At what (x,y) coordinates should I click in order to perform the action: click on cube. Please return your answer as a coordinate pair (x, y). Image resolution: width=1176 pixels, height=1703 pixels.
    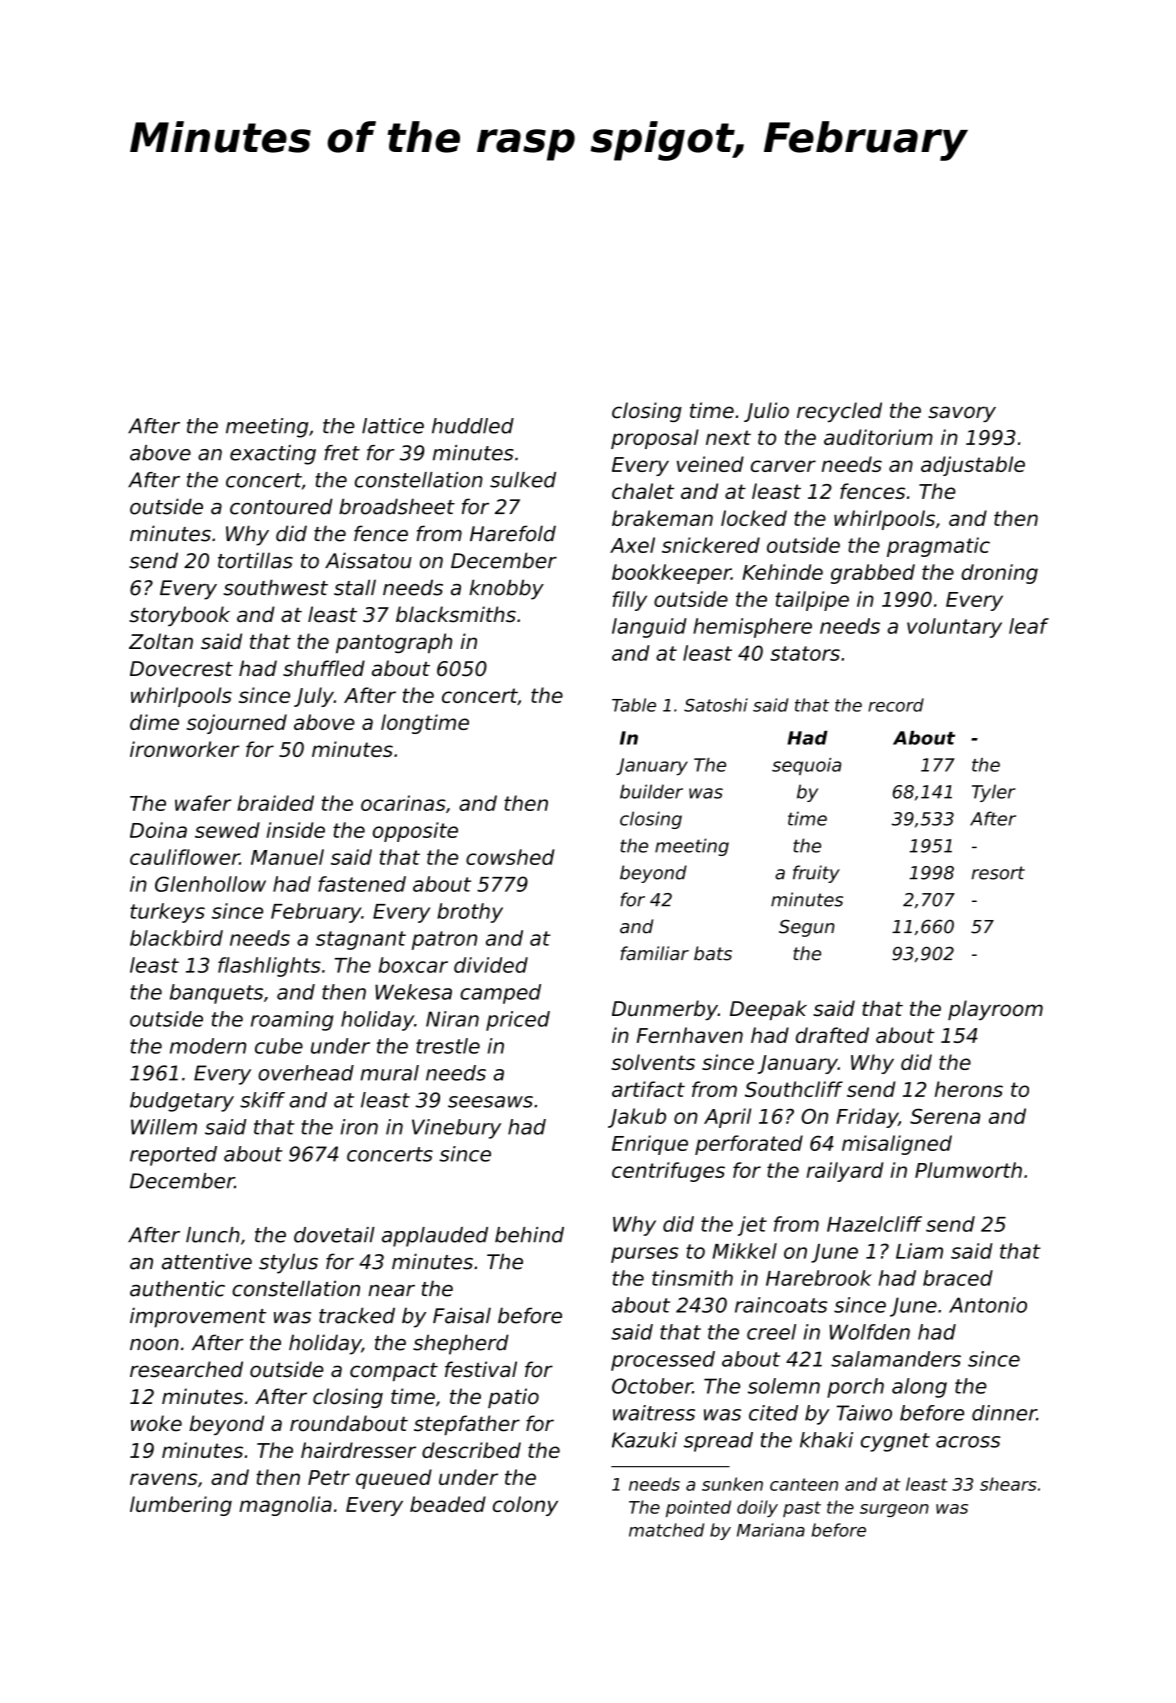
    Looking at the image, I should click on (279, 1046).
